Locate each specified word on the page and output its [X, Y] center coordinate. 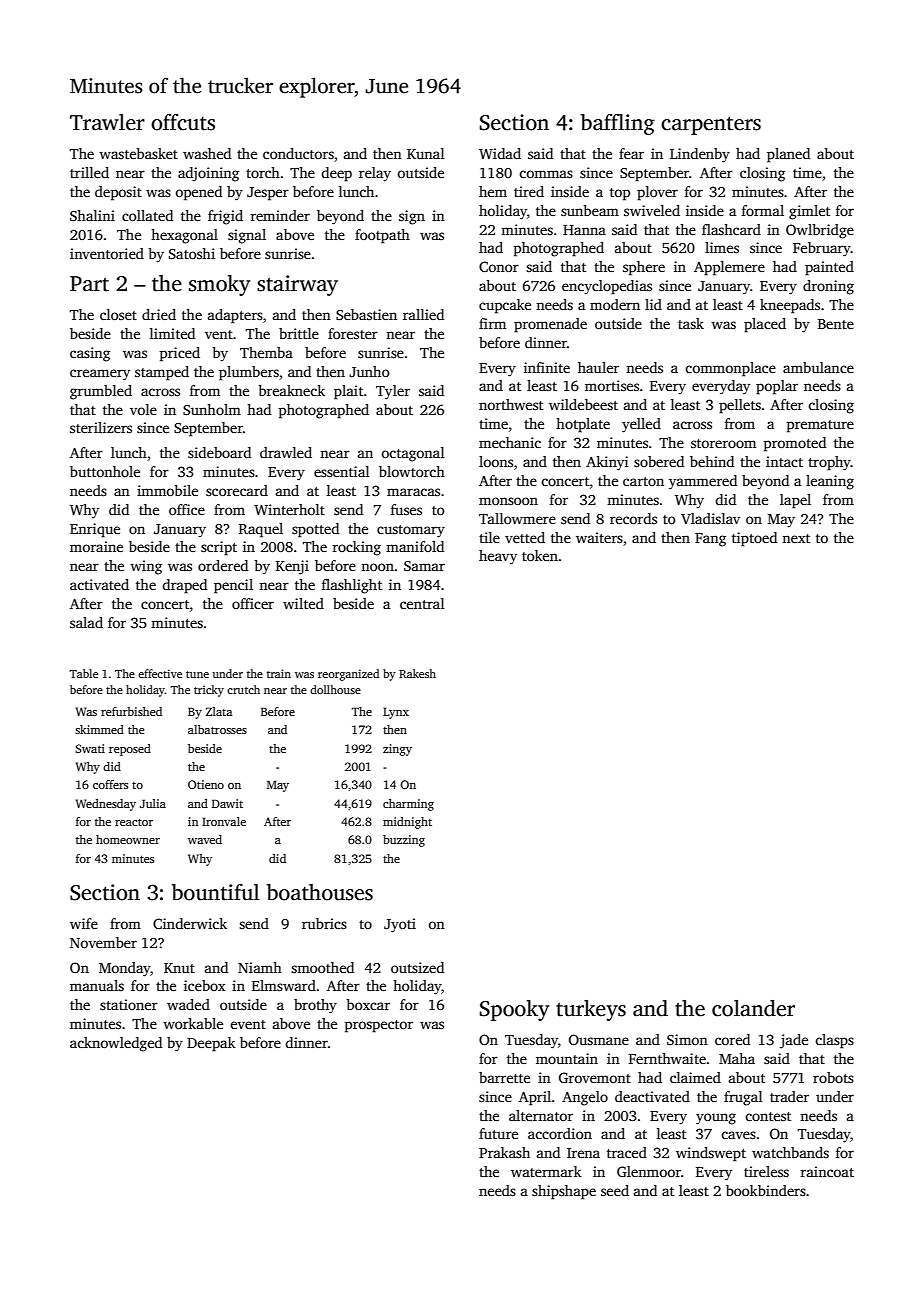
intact [784, 461]
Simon [687, 1039]
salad [86, 622]
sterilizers [101, 427]
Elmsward [284, 985]
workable [193, 1023]
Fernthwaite [667, 1058]
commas [546, 174]
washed [207, 153]
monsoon [508, 501]
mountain [567, 1058]
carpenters [711, 125]
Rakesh [417, 673]
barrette [504, 1077]
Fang [710, 540]
